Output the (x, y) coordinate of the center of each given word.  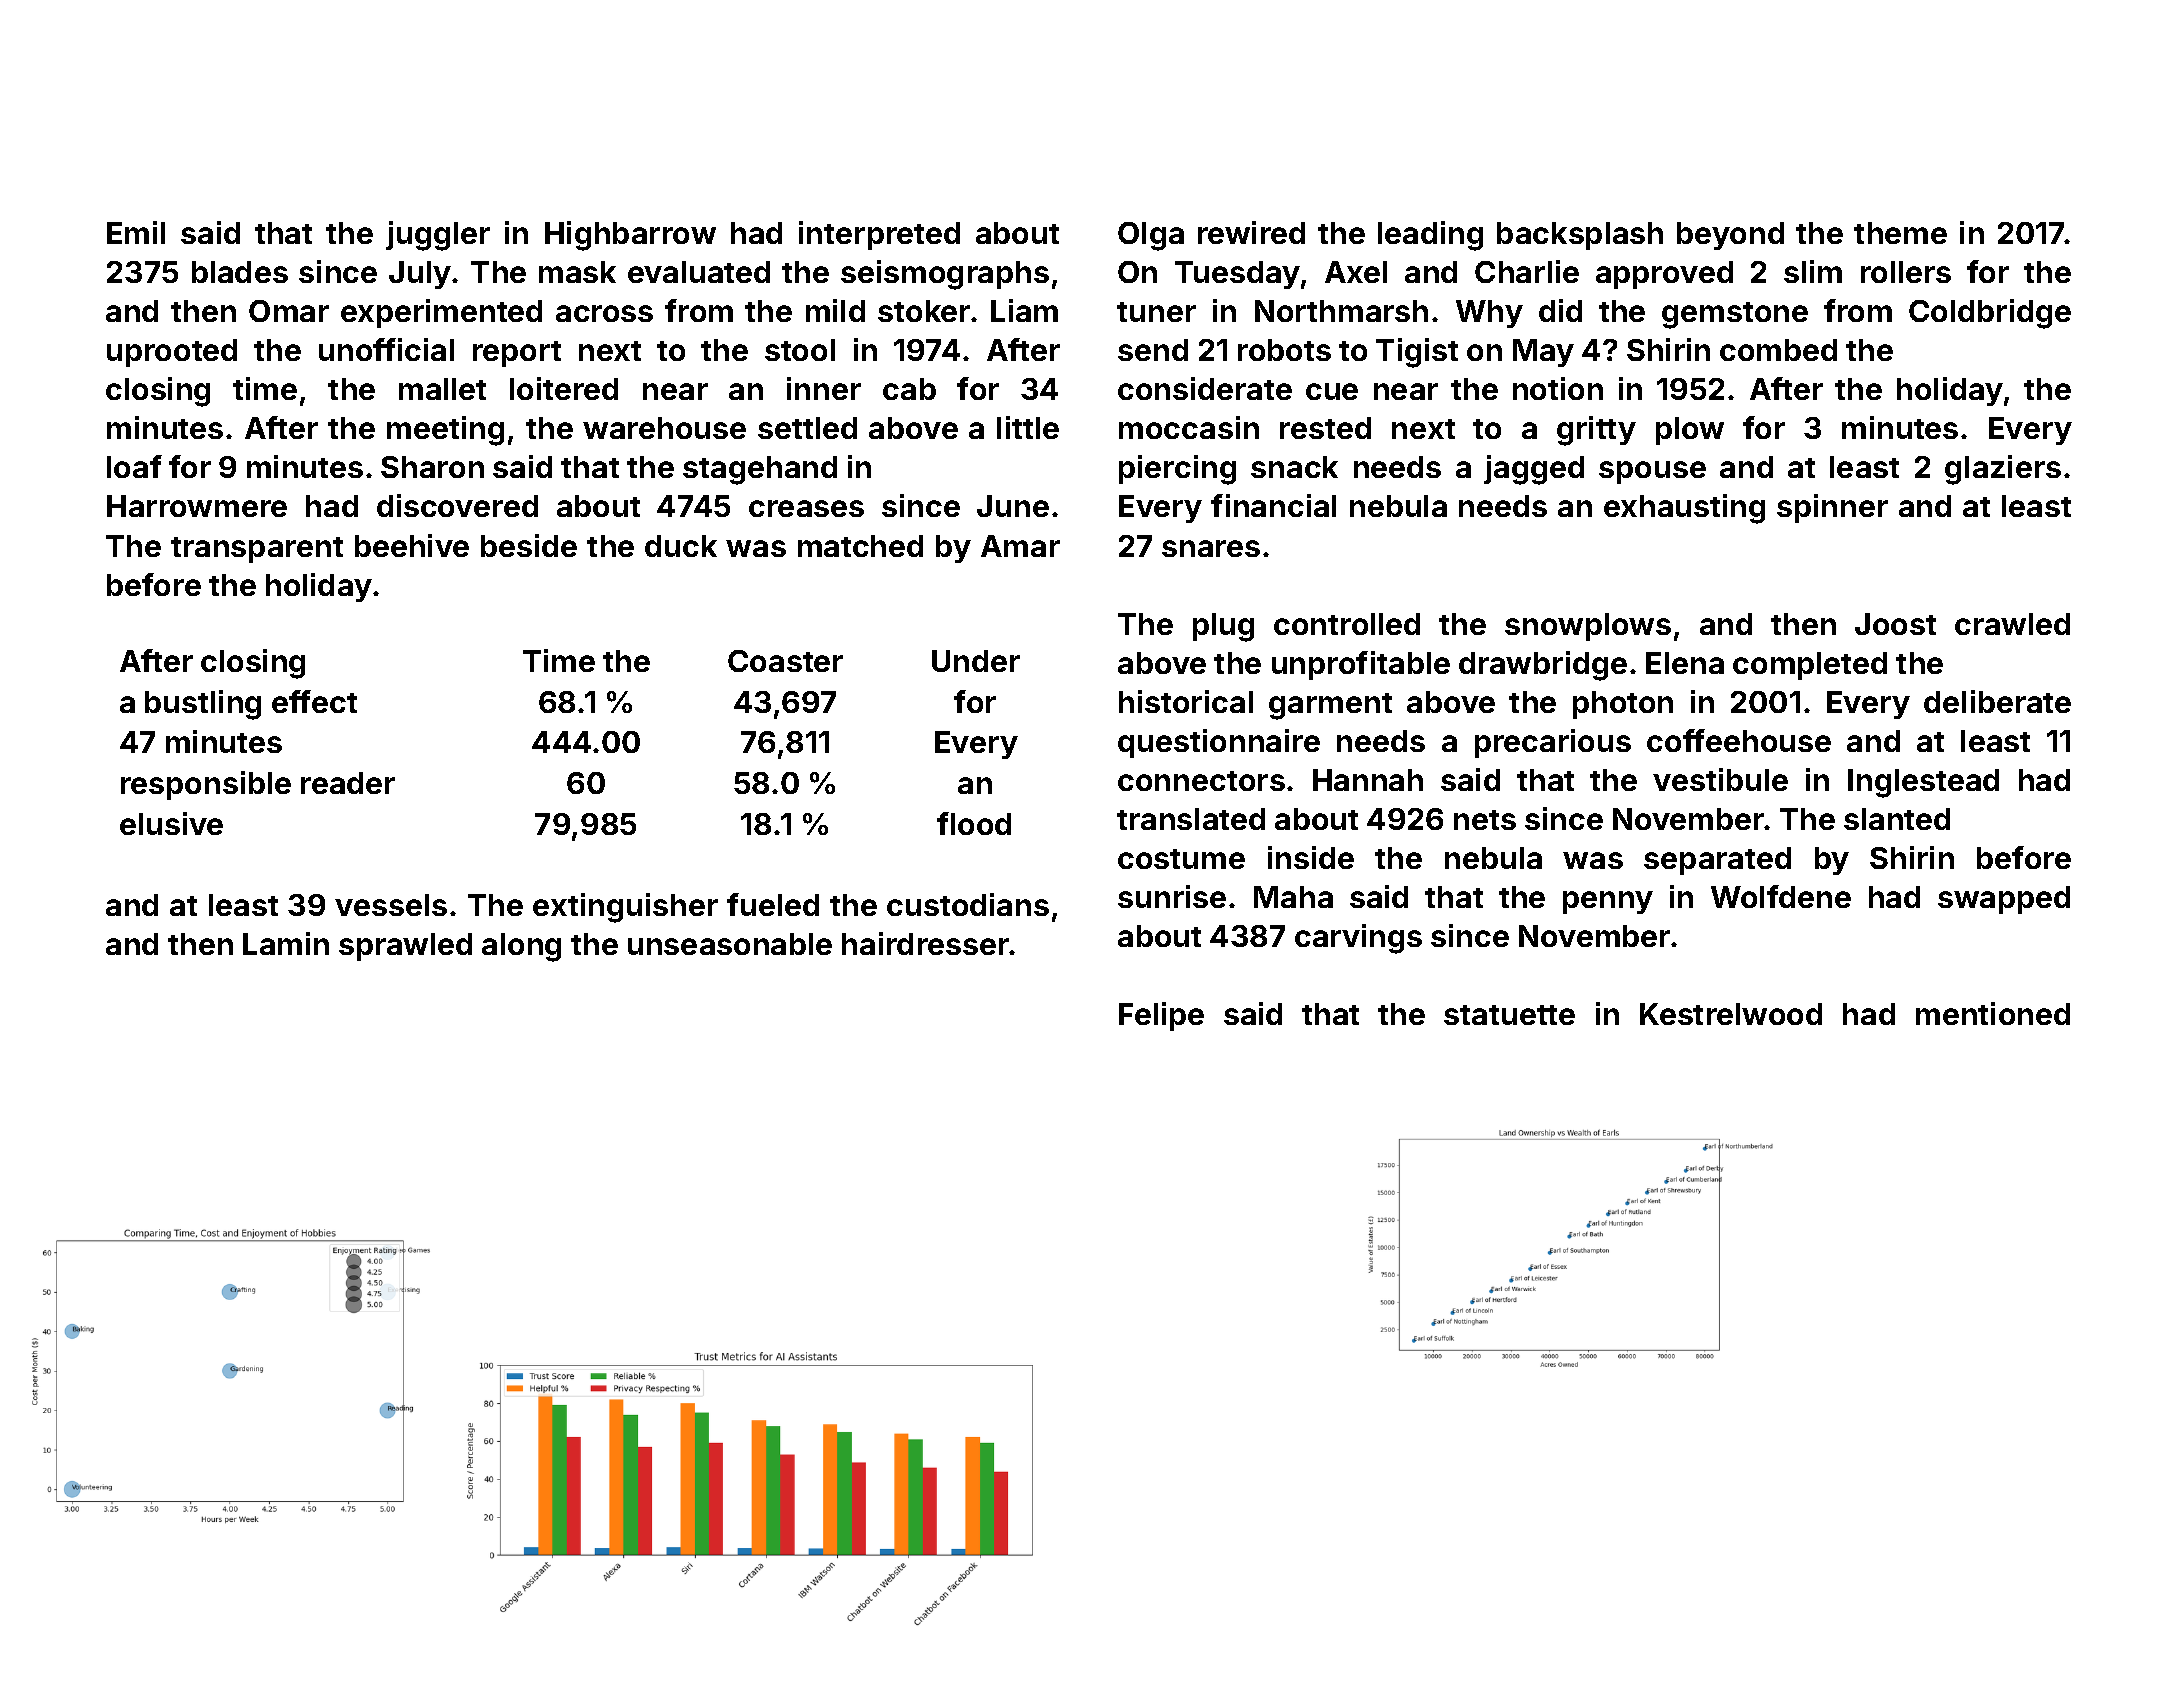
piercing (1177, 470)
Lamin (286, 943)
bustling (203, 705)
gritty (1596, 431)
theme (1900, 233)
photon (1623, 705)
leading (1430, 236)
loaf (134, 466)
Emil (136, 232)
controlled (1347, 624)
